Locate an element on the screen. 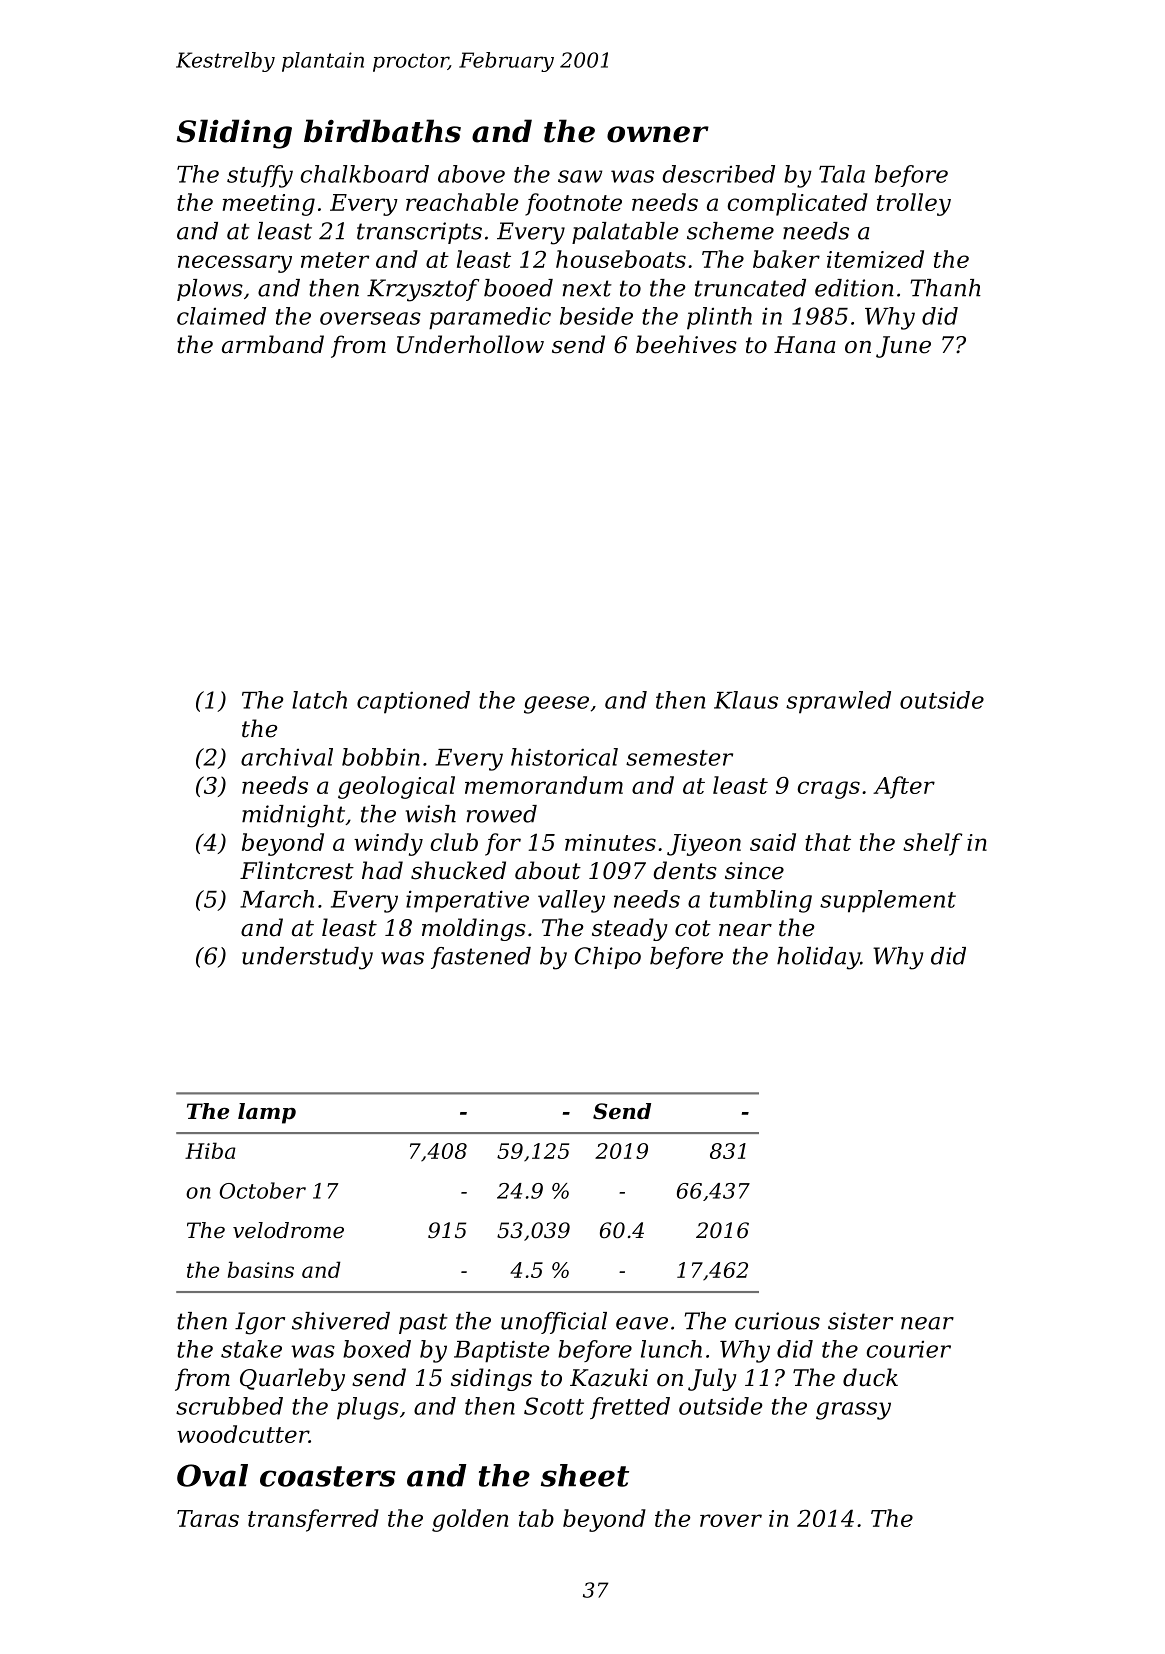 This screenshot has height=1654, width=1165. courier is located at coordinates (909, 1349).
